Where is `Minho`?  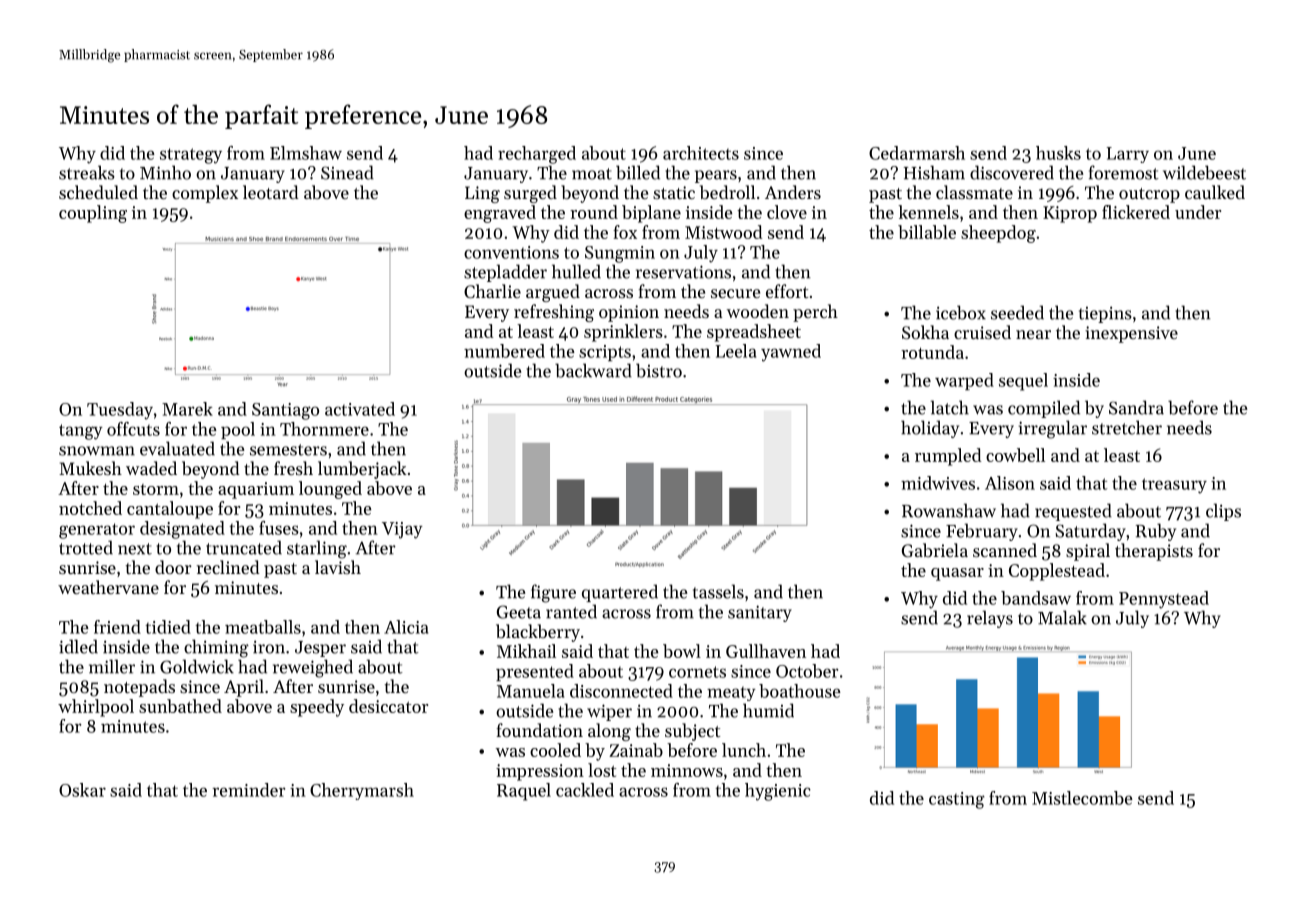
Minho is located at coordinates (165, 172).
